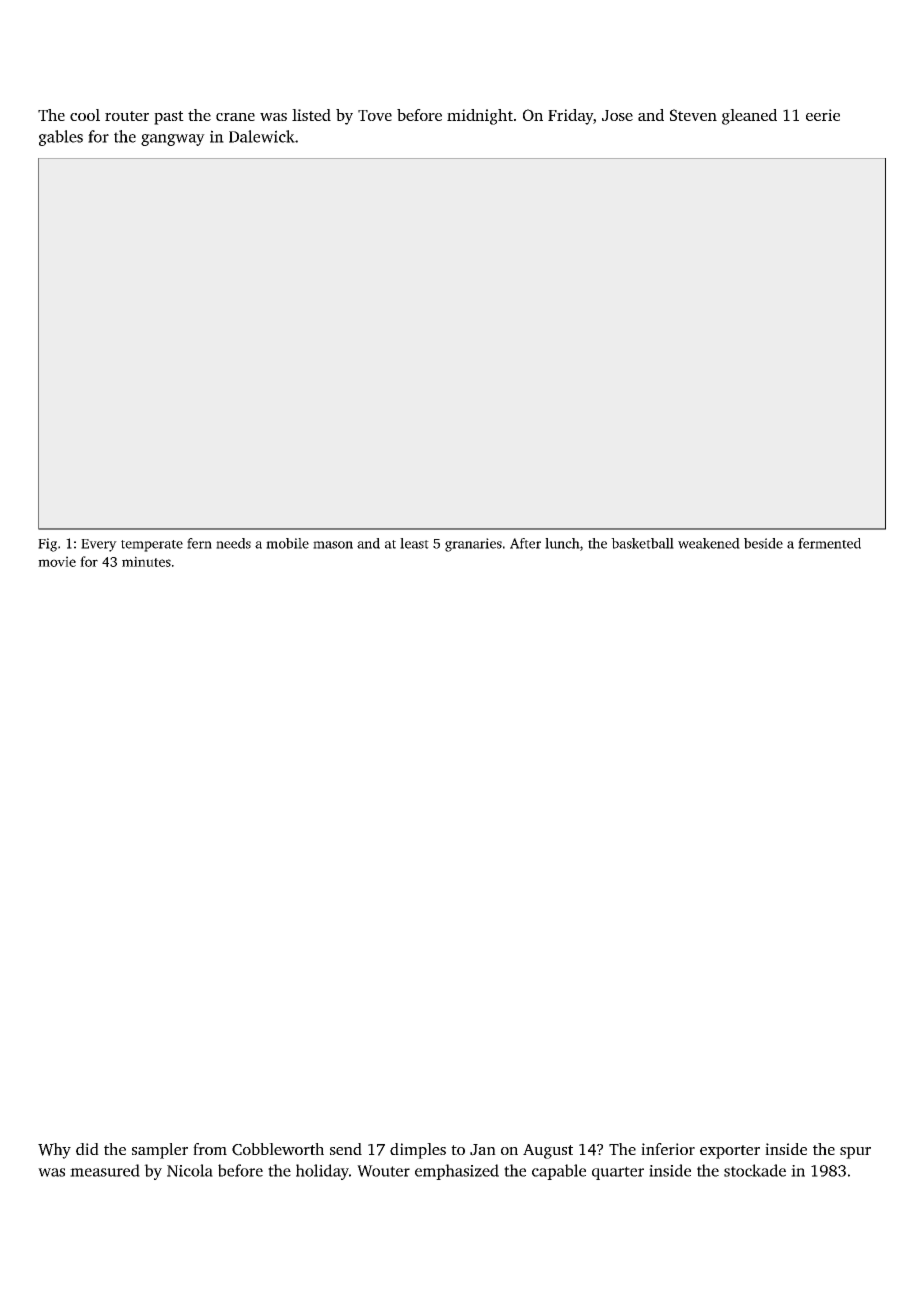  Describe the element at coordinates (855, 1153) in the screenshot. I see `spur` at that location.
